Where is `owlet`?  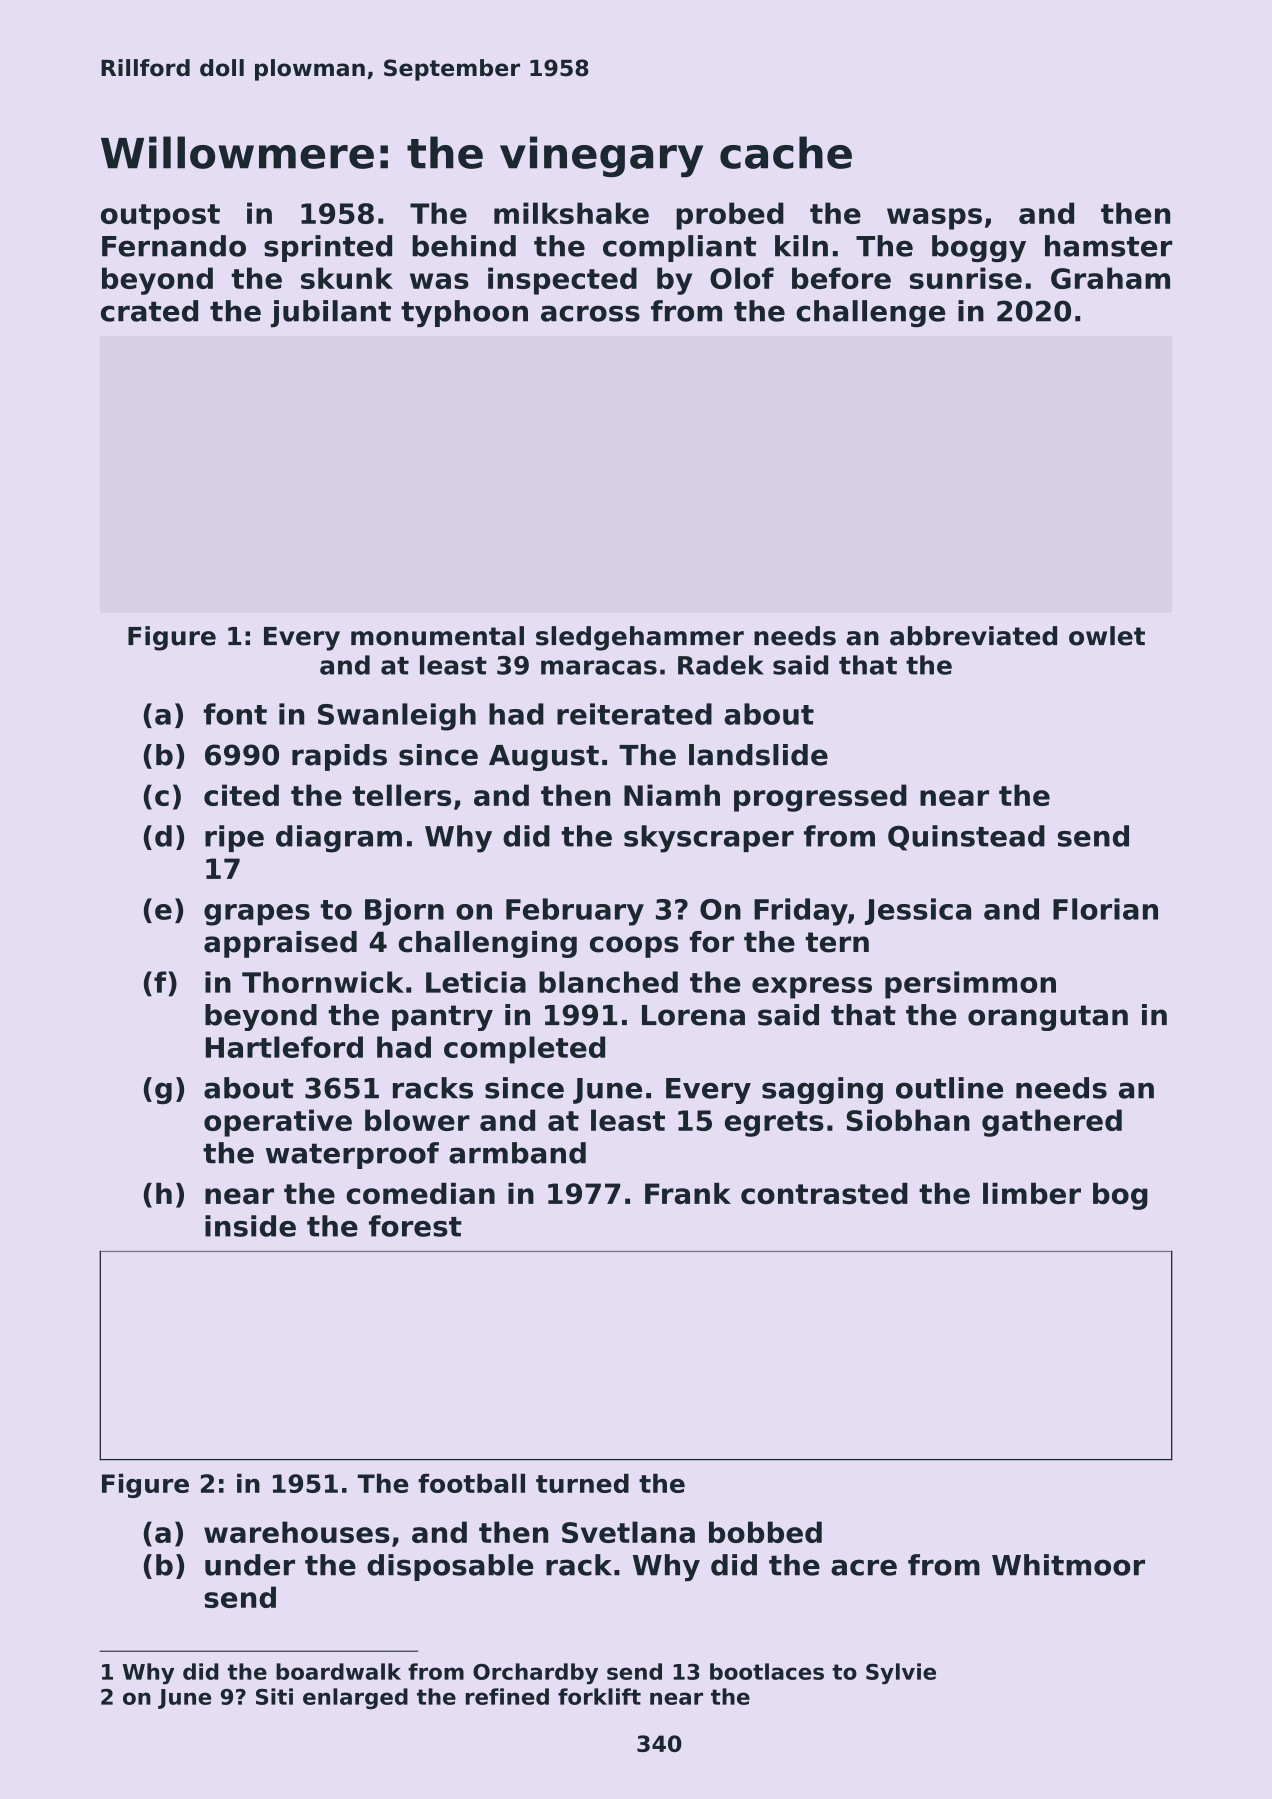 owlet is located at coordinates (1107, 636).
